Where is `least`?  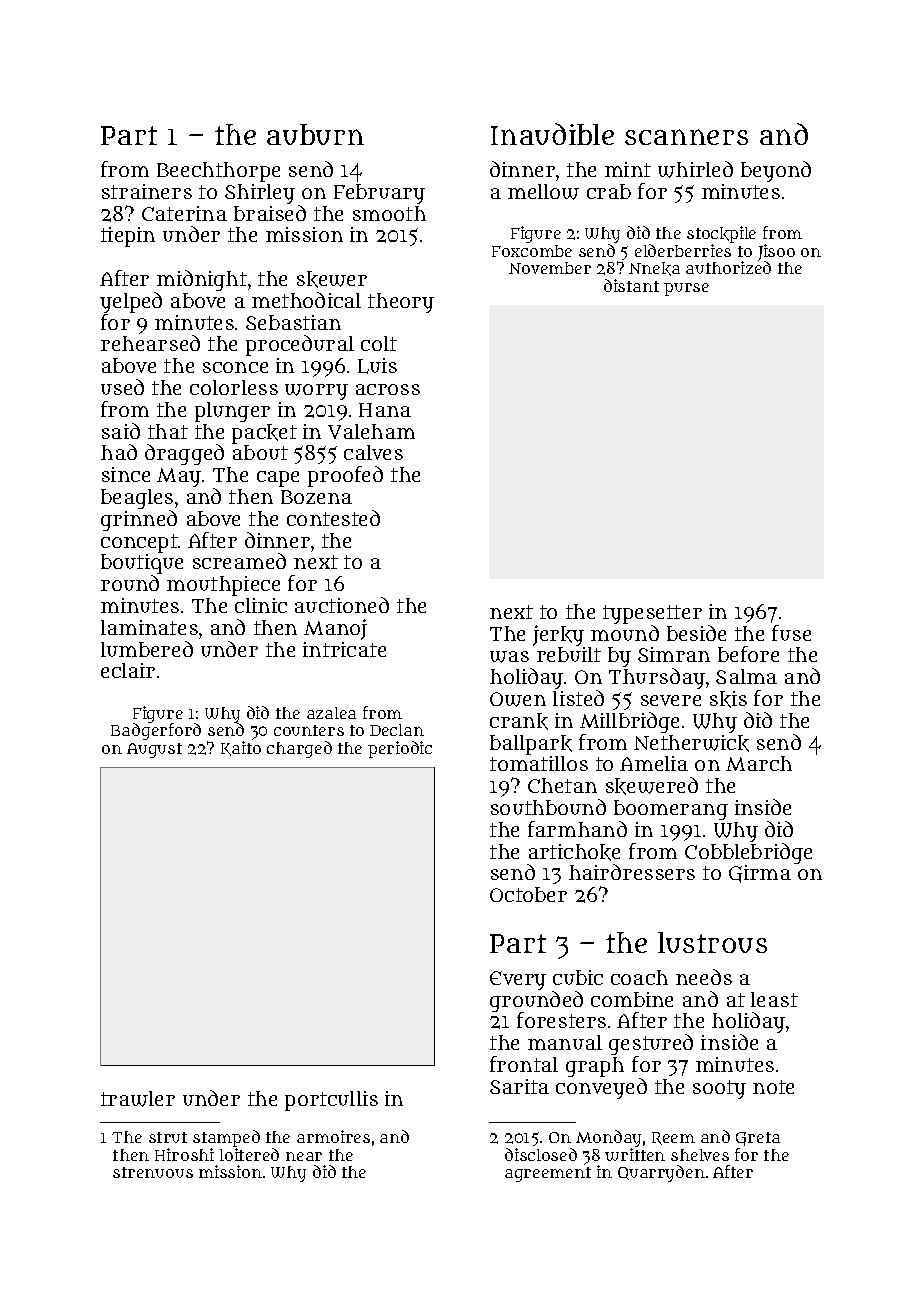 least is located at coordinates (774, 999).
